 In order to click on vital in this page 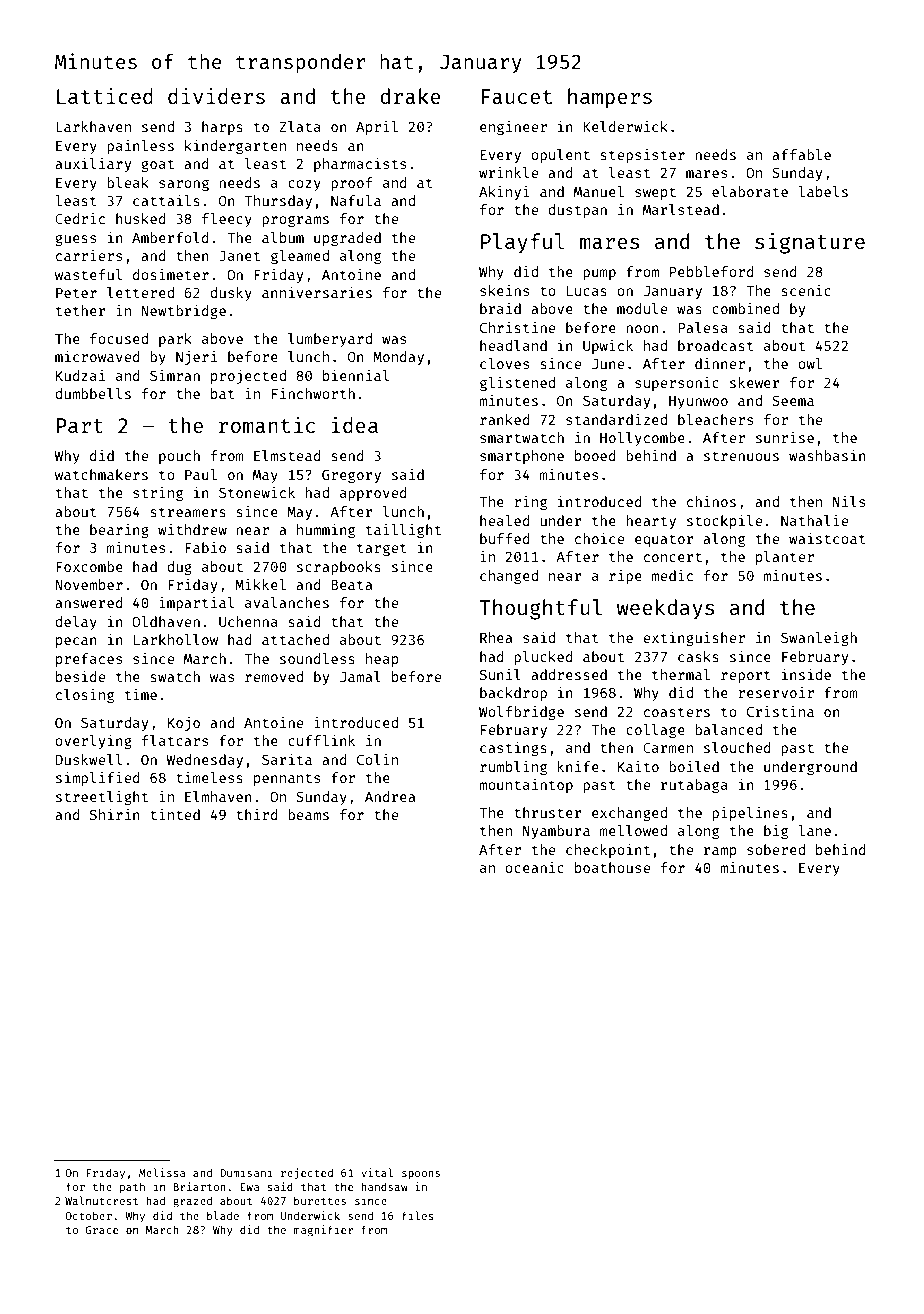, I will do `click(377, 1172)`.
